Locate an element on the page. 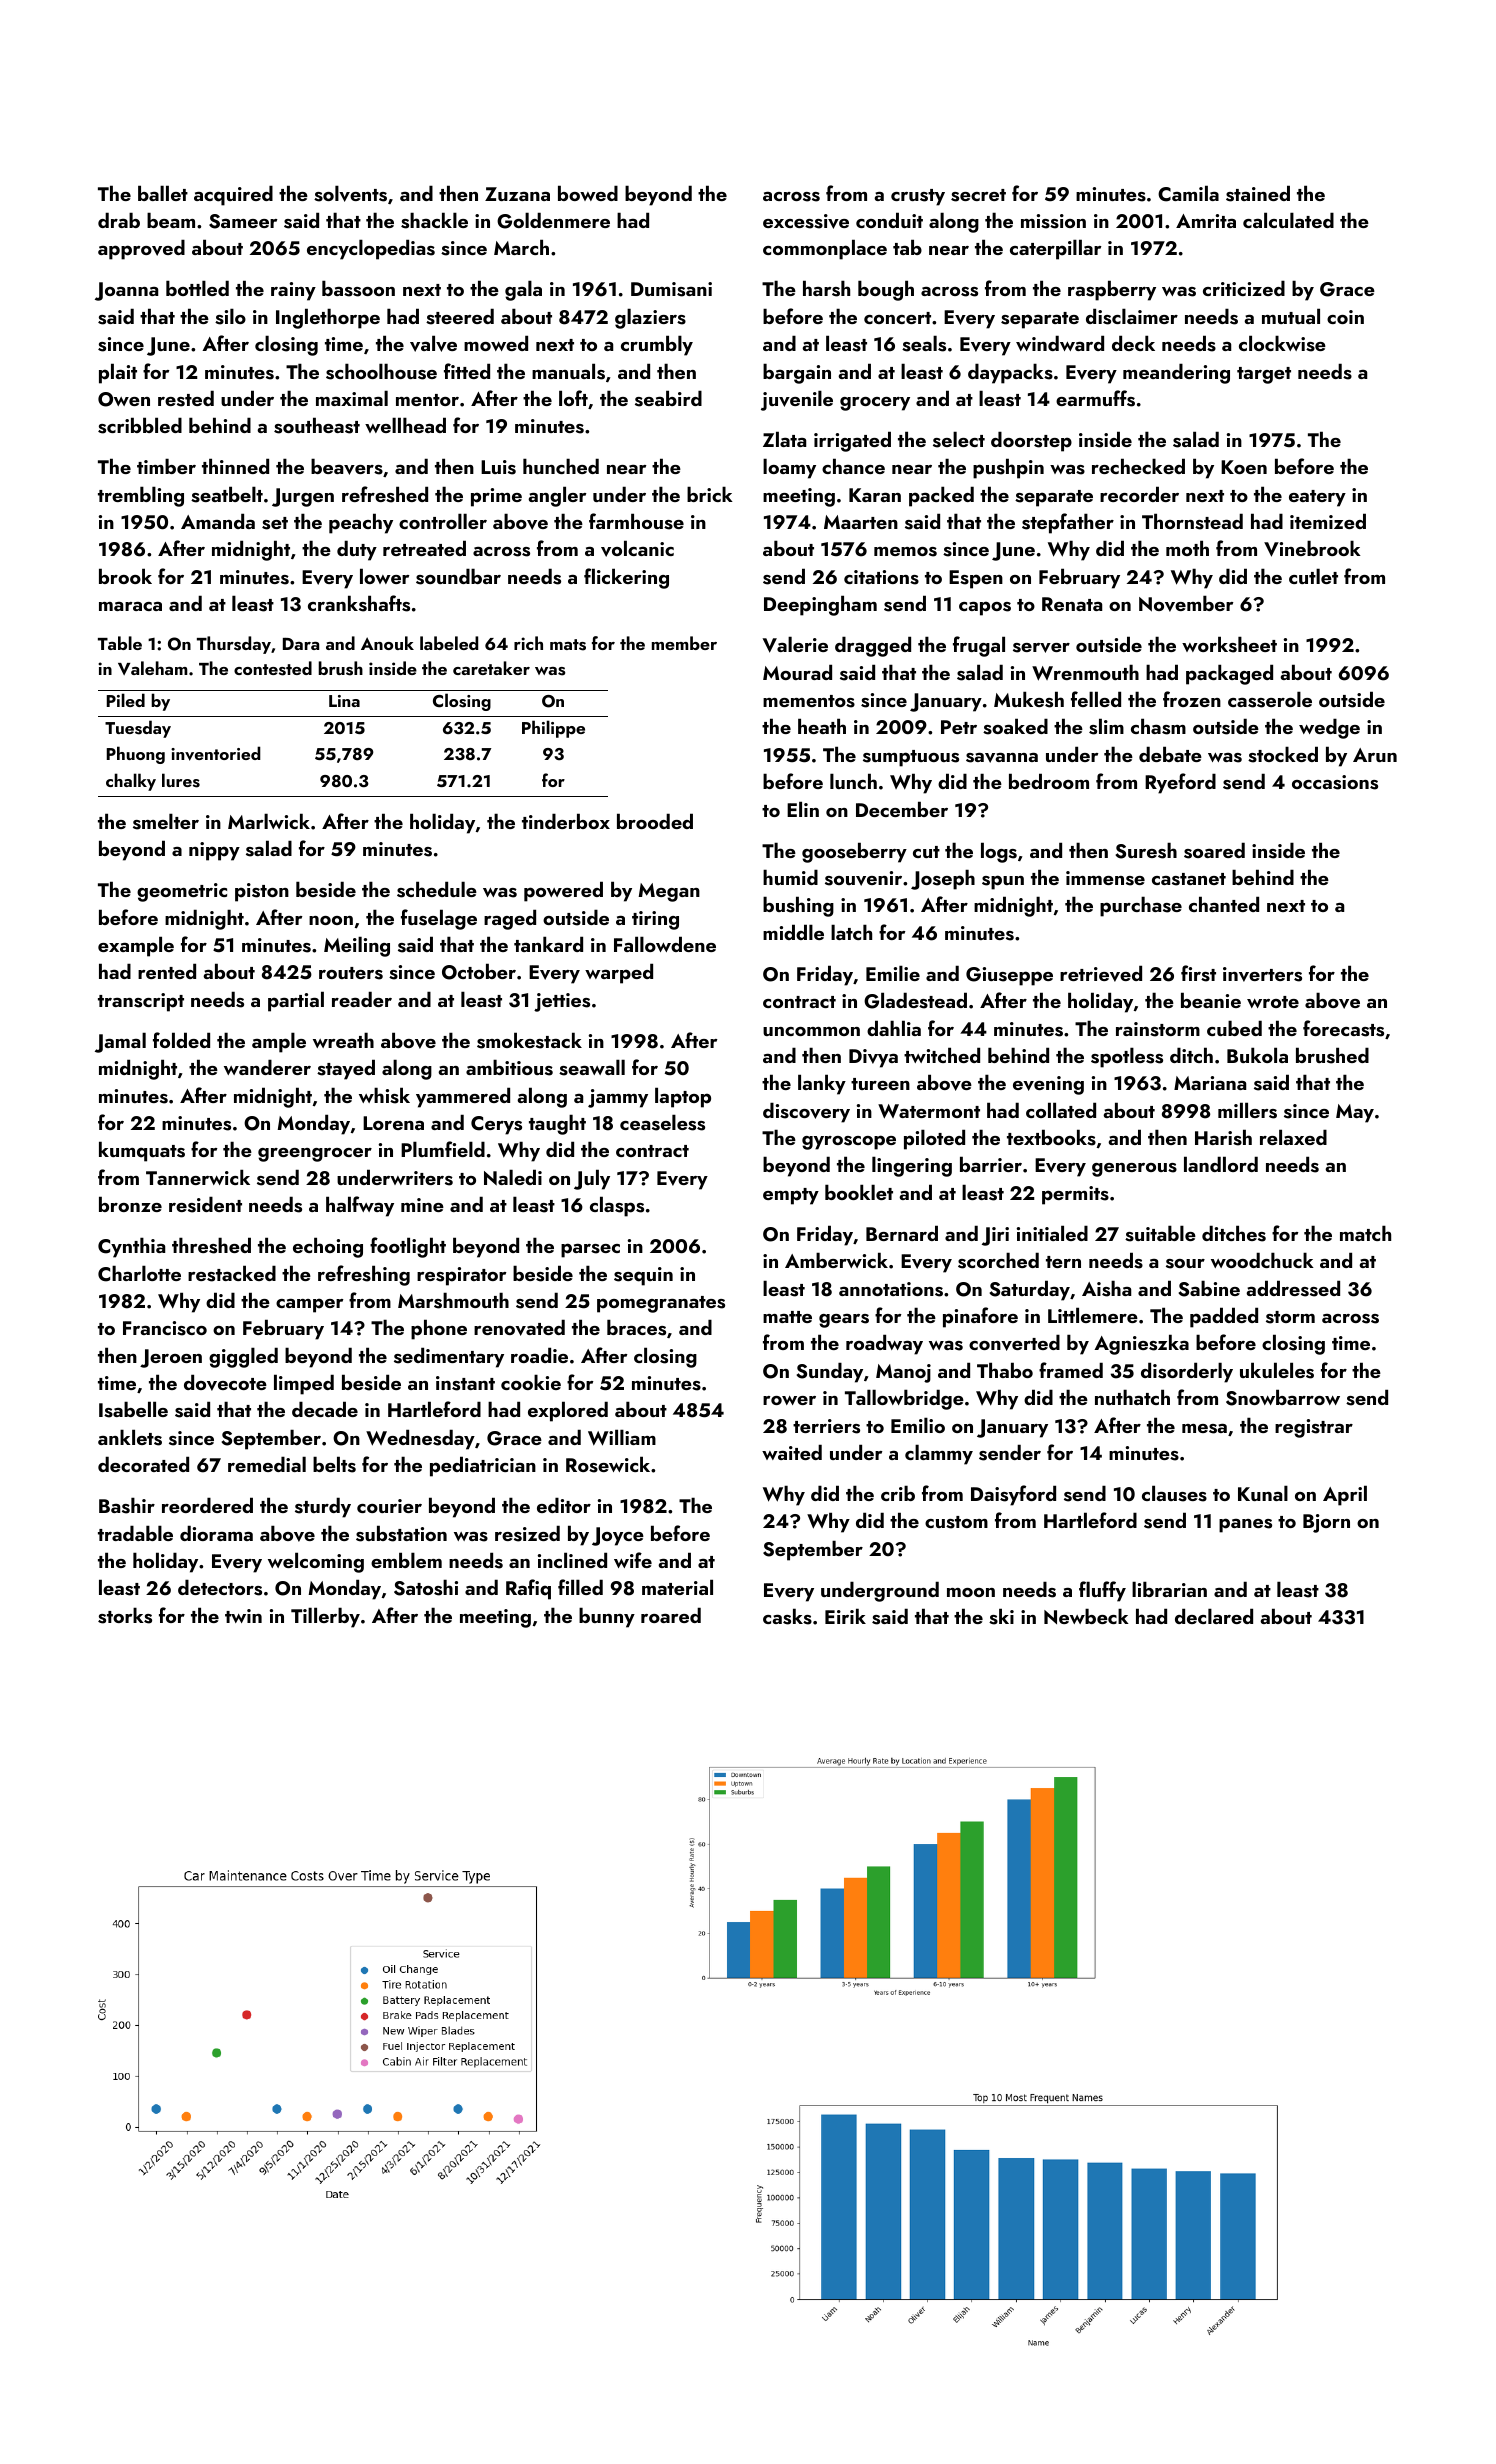 The image size is (1496, 2464). bedroom is located at coordinates (1049, 781).
